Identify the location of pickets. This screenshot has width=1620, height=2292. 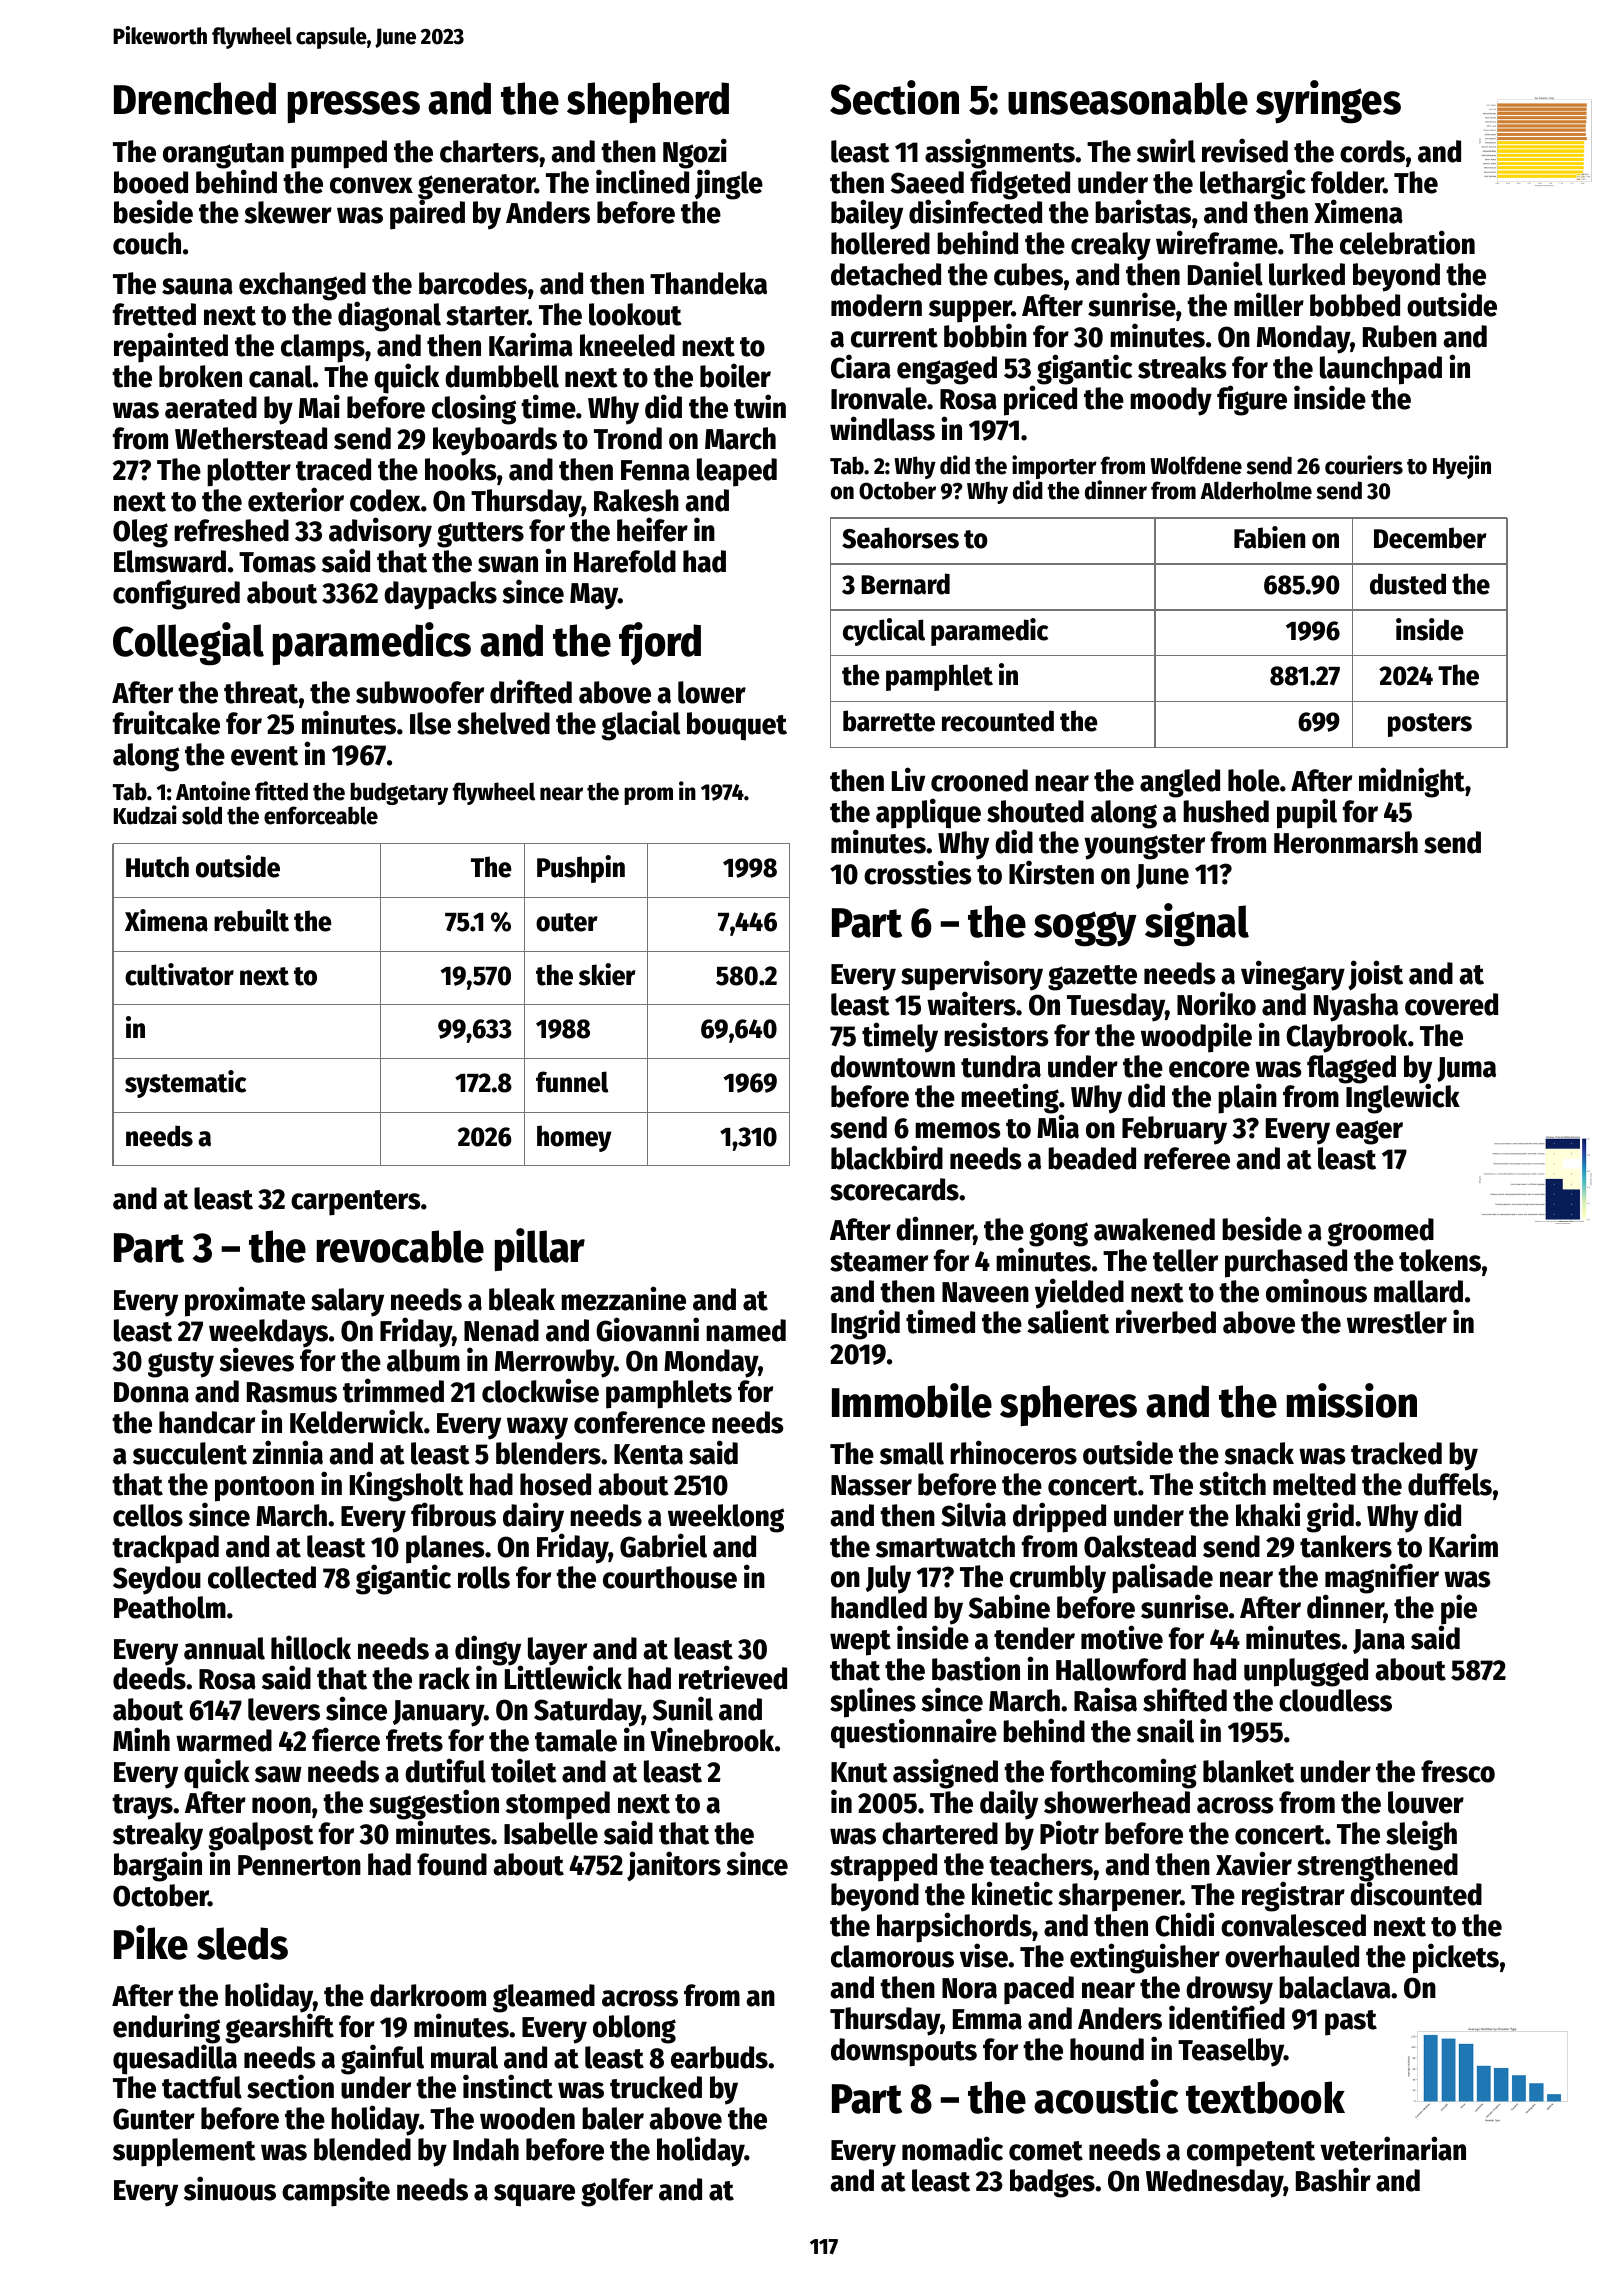
(1456, 1958).
